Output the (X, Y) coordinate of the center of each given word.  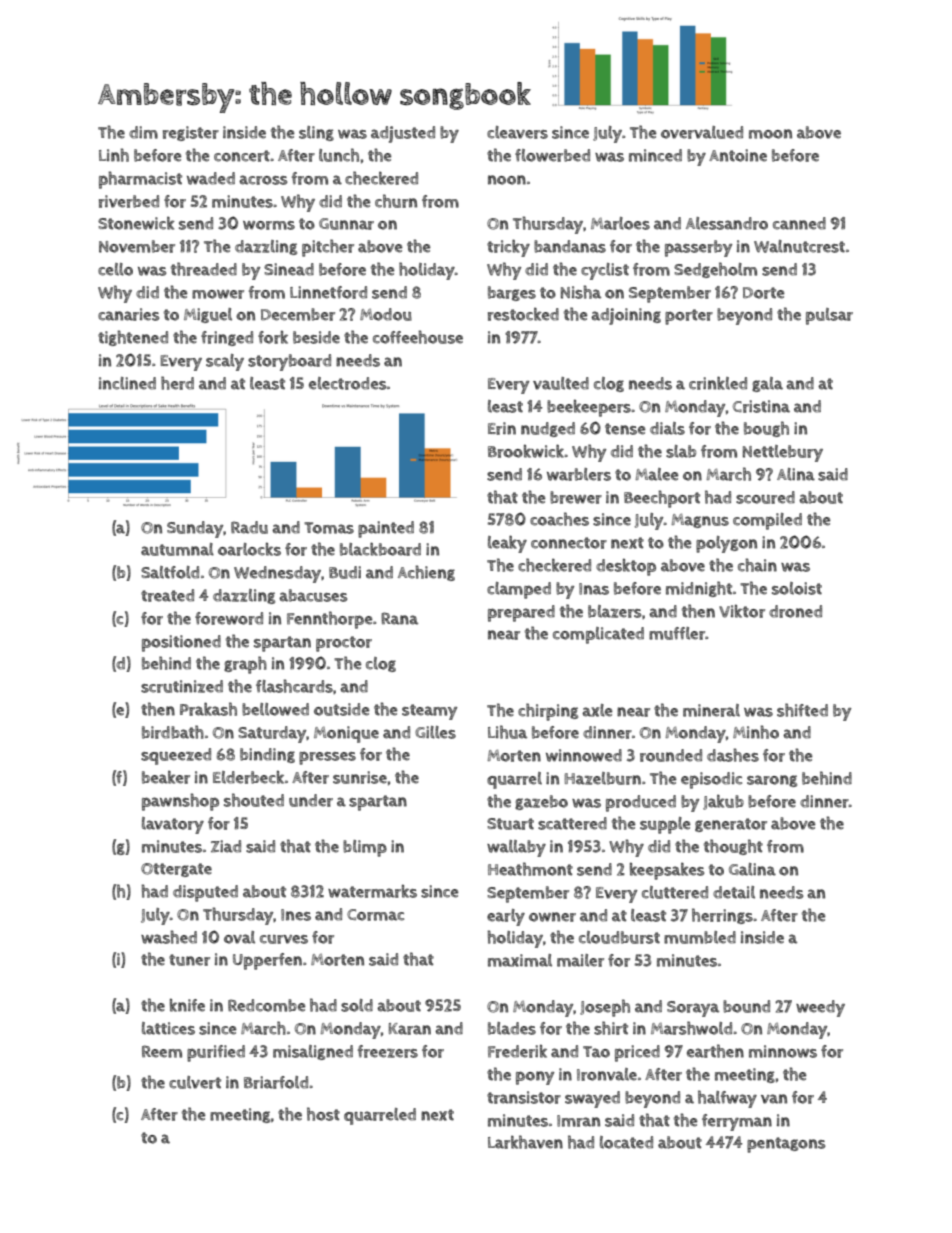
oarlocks (249, 549)
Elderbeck (248, 777)
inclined (127, 383)
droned (795, 611)
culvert (195, 1082)
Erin (502, 428)
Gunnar (346, 224)
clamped (519, 590)
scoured (765, 497)
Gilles (435, 732)
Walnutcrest (799, 246)
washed (169, 937)
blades (512, 1028)
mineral (711, 710)
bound (746, 1006)
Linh (114, 155)
